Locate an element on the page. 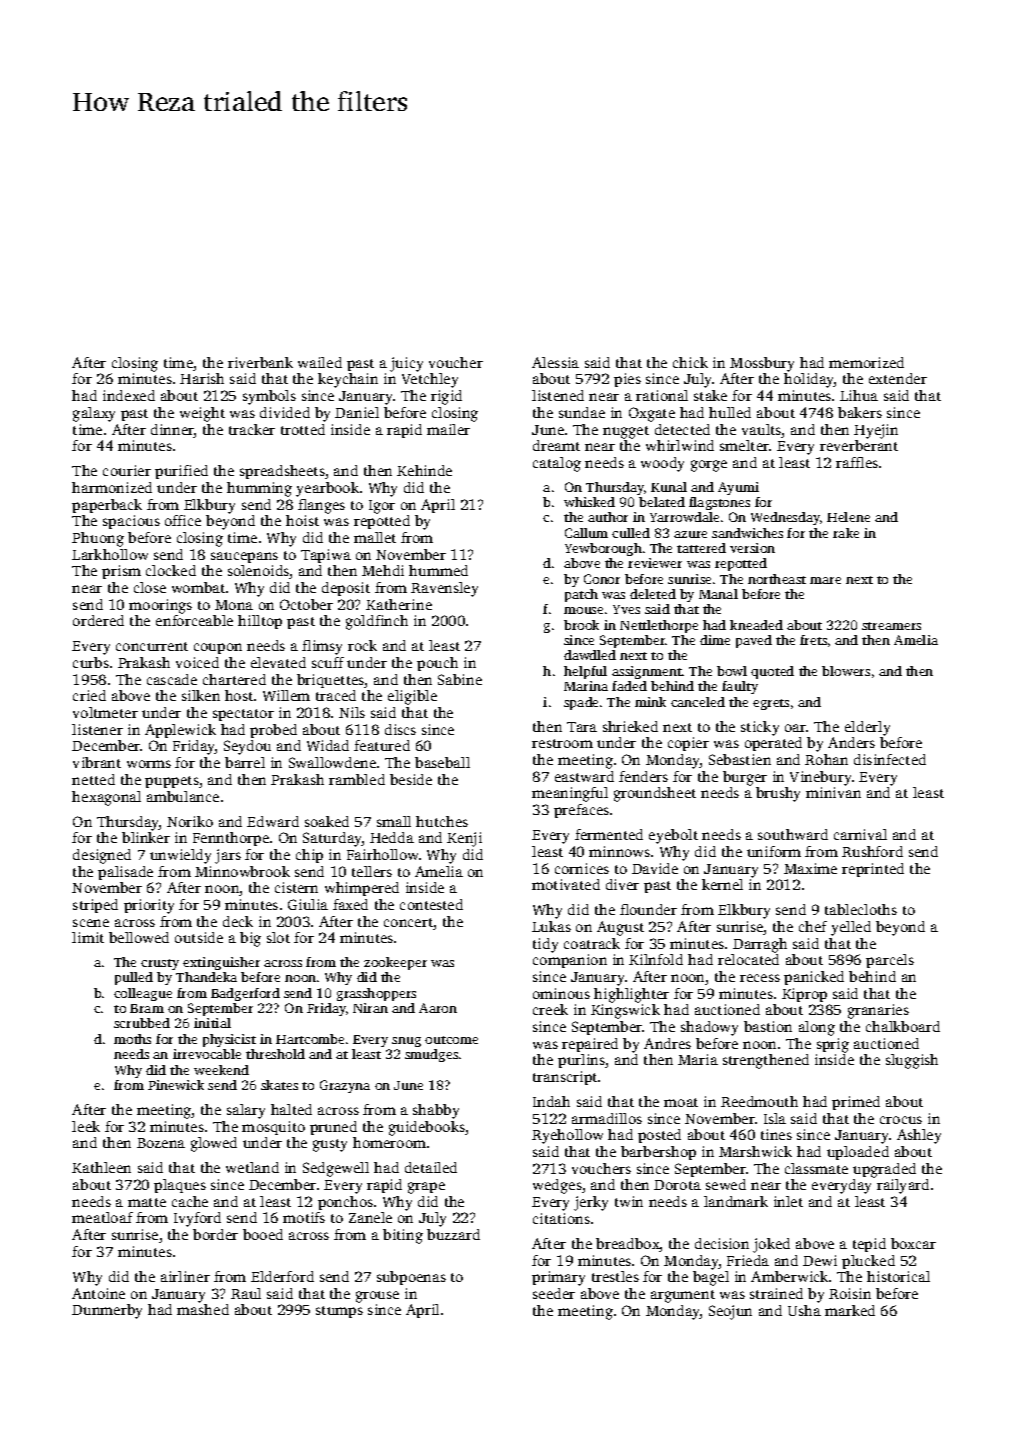 This document has width=1018, height=1446. riverbank is located at coordinates (260, 362).
